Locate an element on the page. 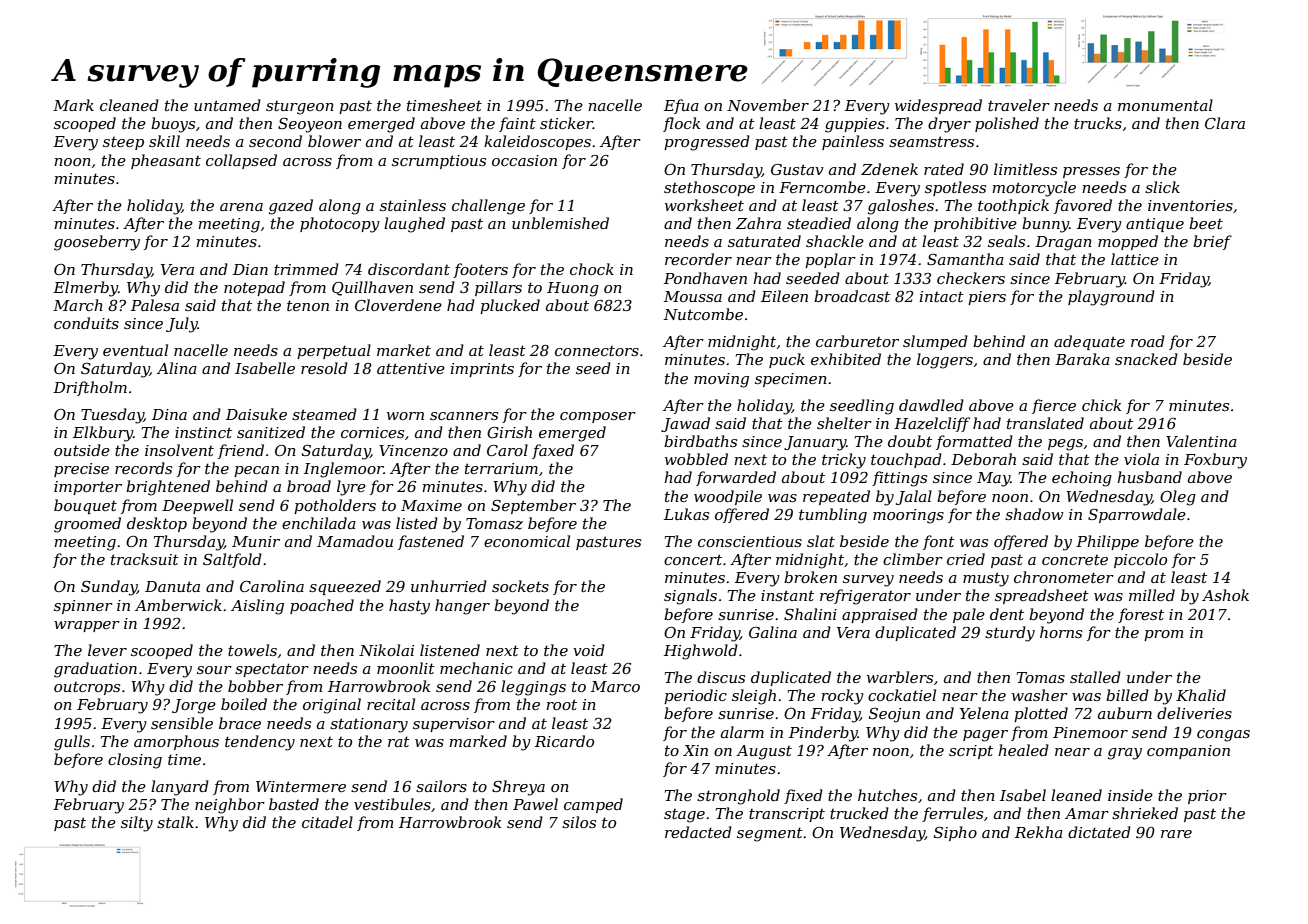  graduation is located at coordinates (95, 670).
